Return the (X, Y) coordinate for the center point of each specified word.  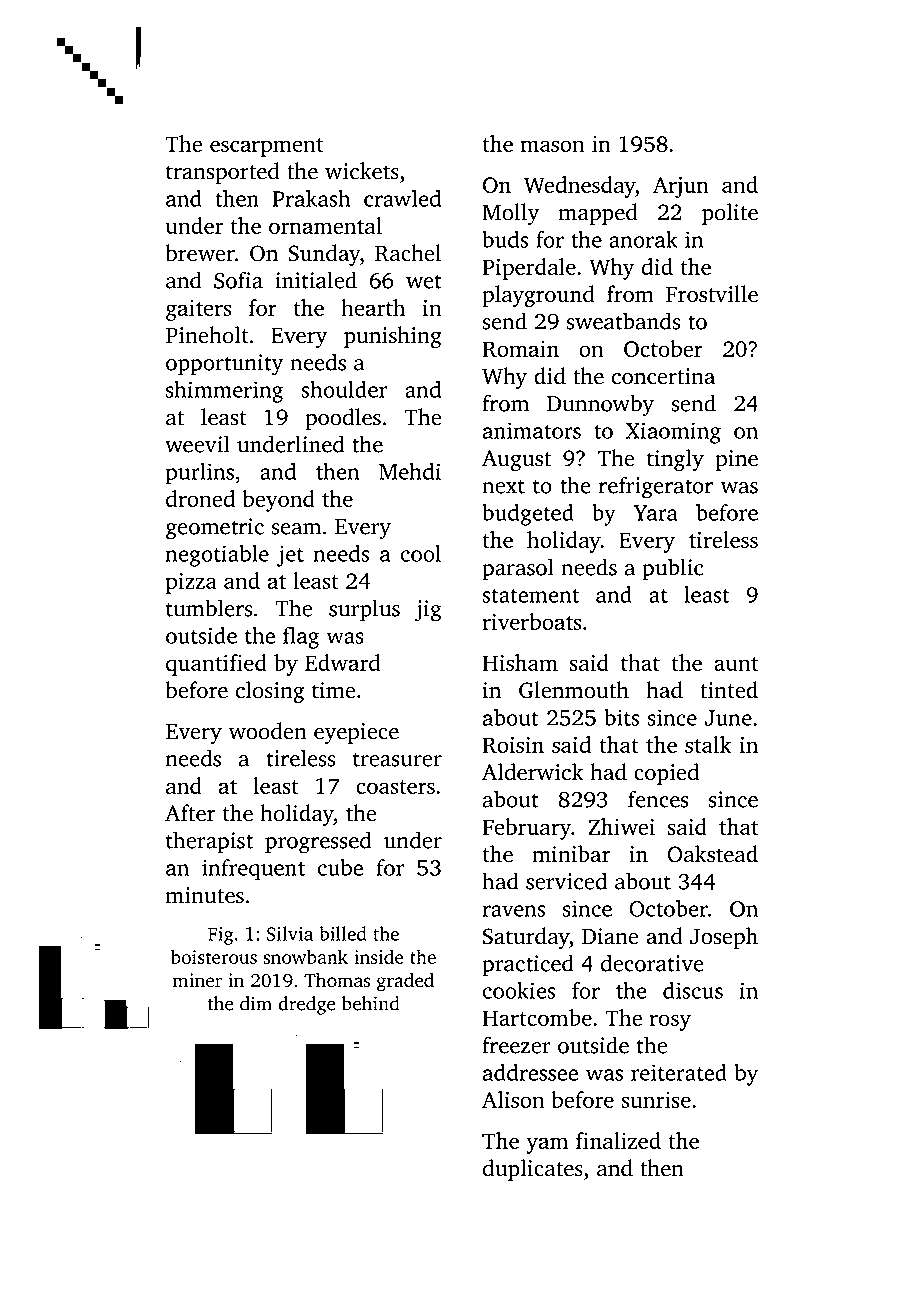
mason (553, 146)
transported (223, 173)
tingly (675, 460)
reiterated (679, 1072)
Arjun (681, 187)
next (503, 486)
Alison (513, 1099)
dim (256, 1003)
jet (290, 556)
